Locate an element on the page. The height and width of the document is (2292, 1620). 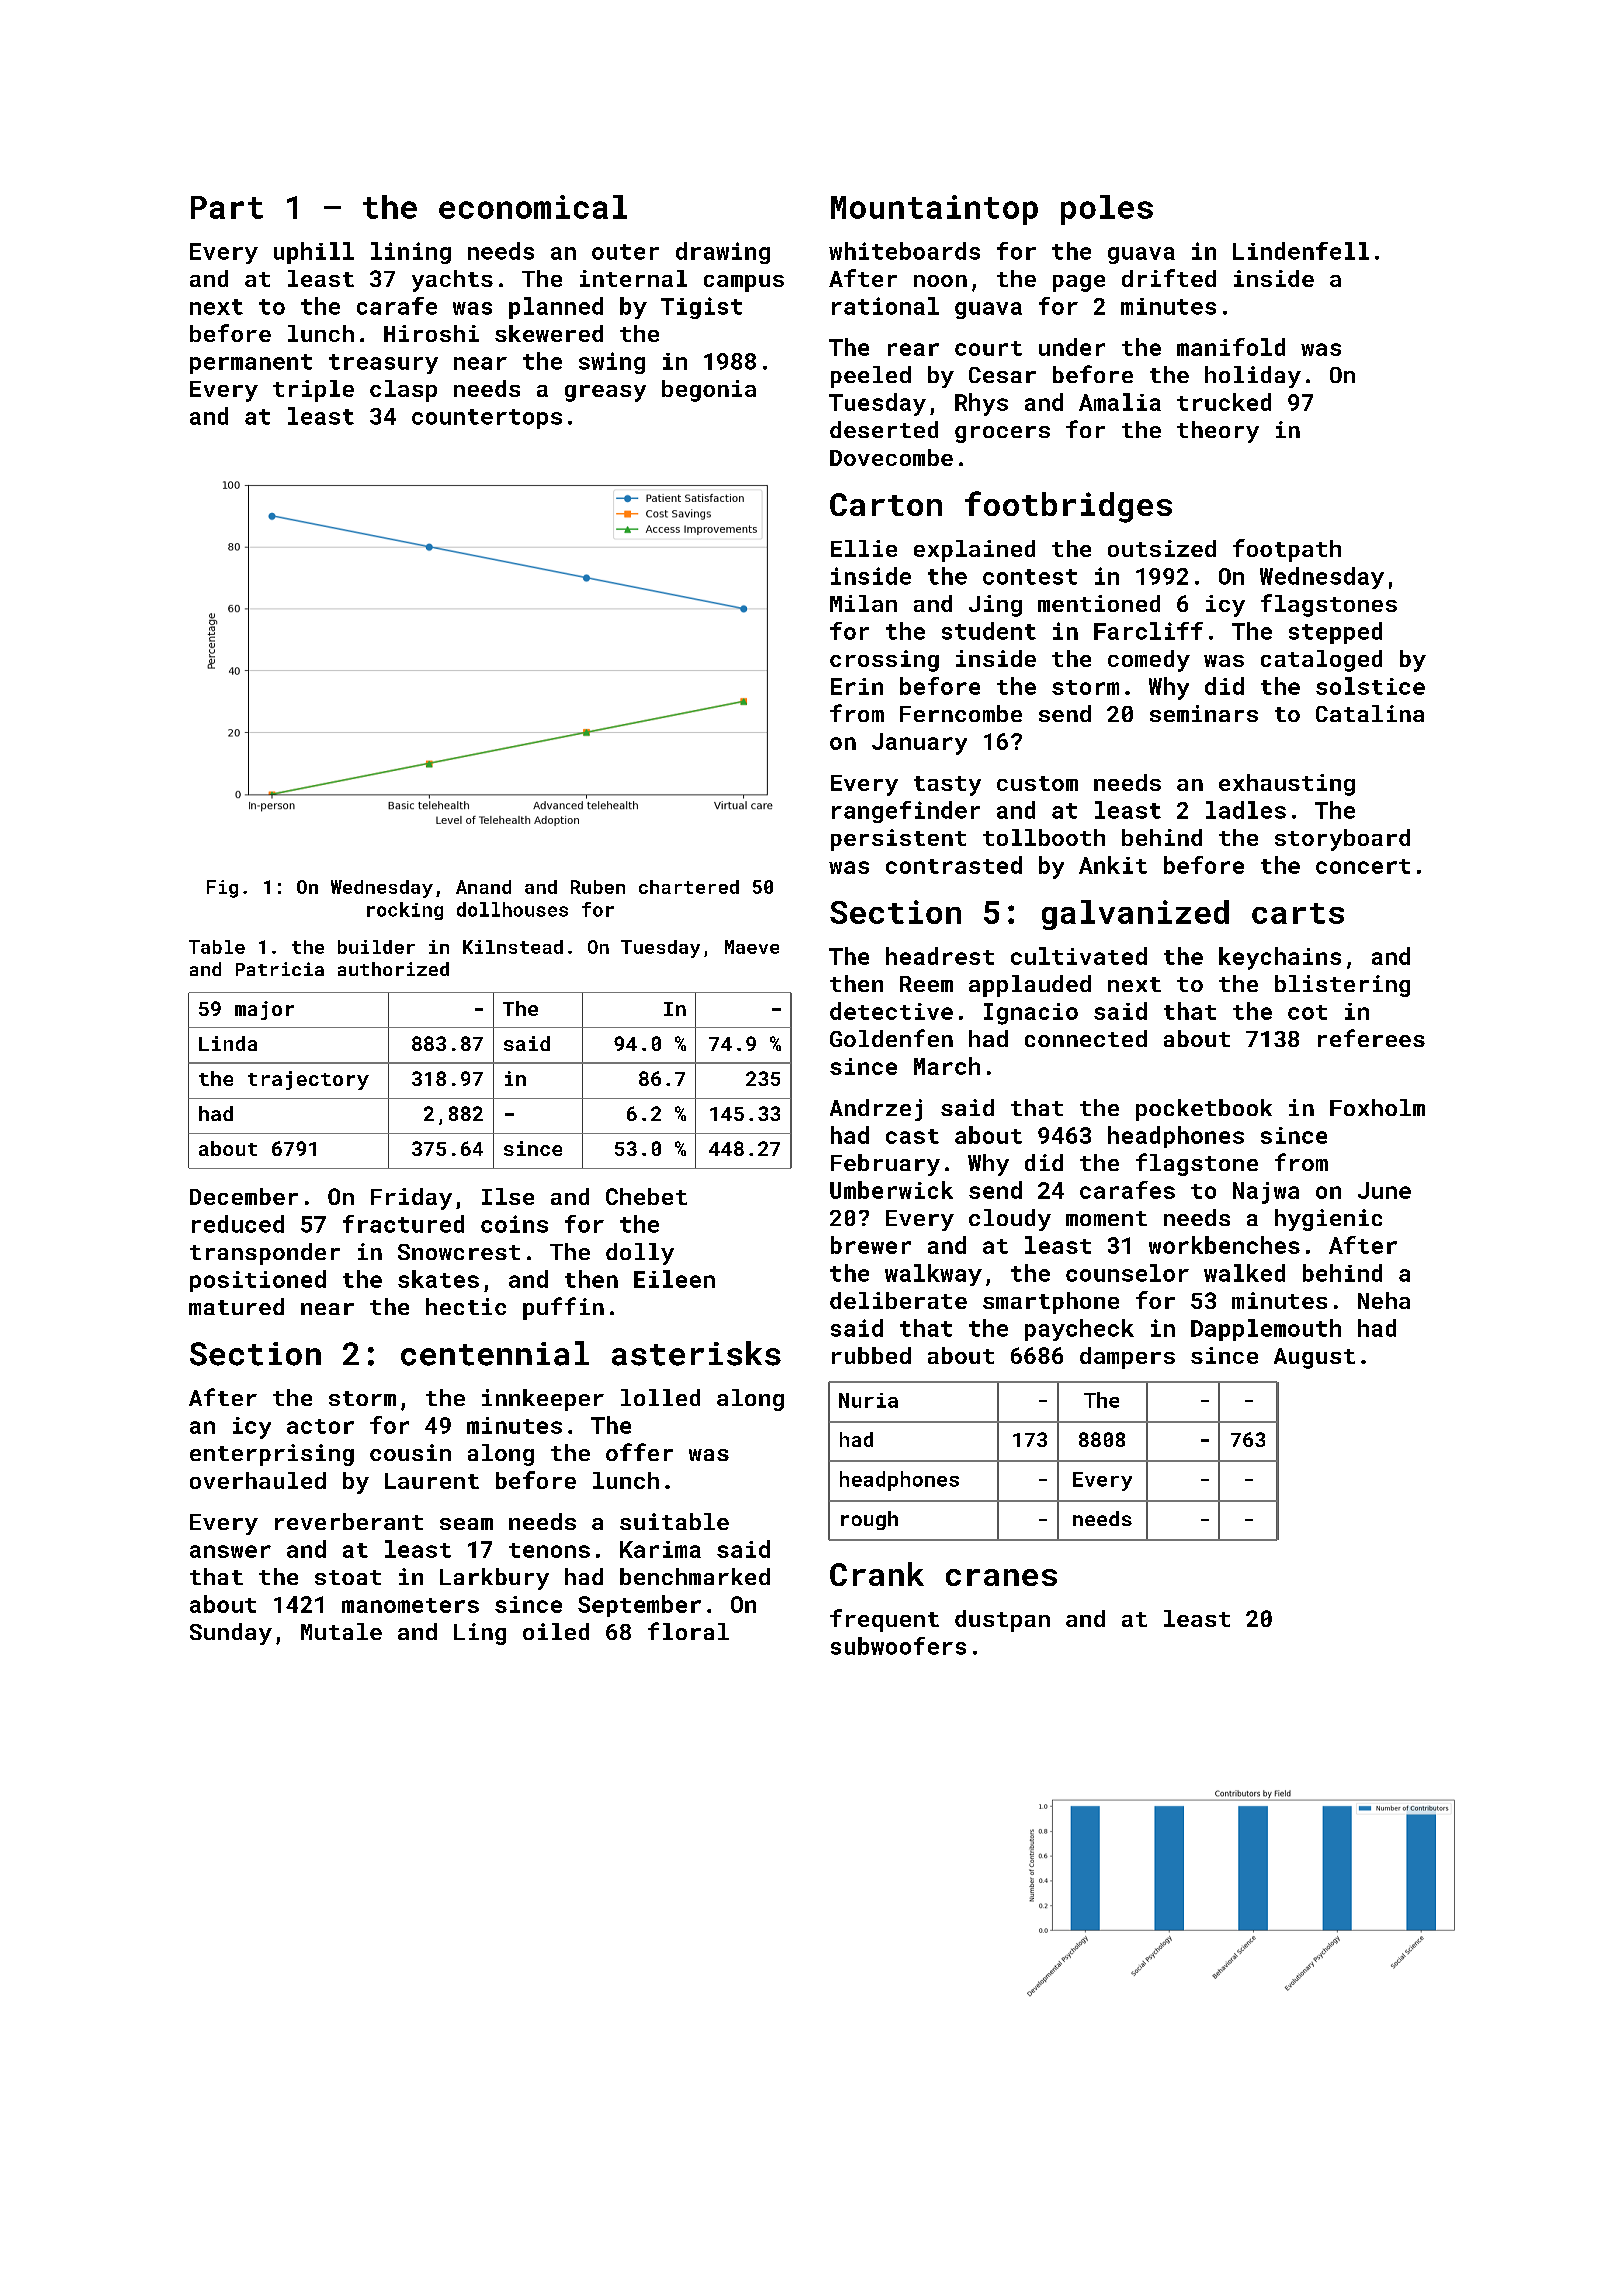
Neha is located at coordinates (1384, 1300).
